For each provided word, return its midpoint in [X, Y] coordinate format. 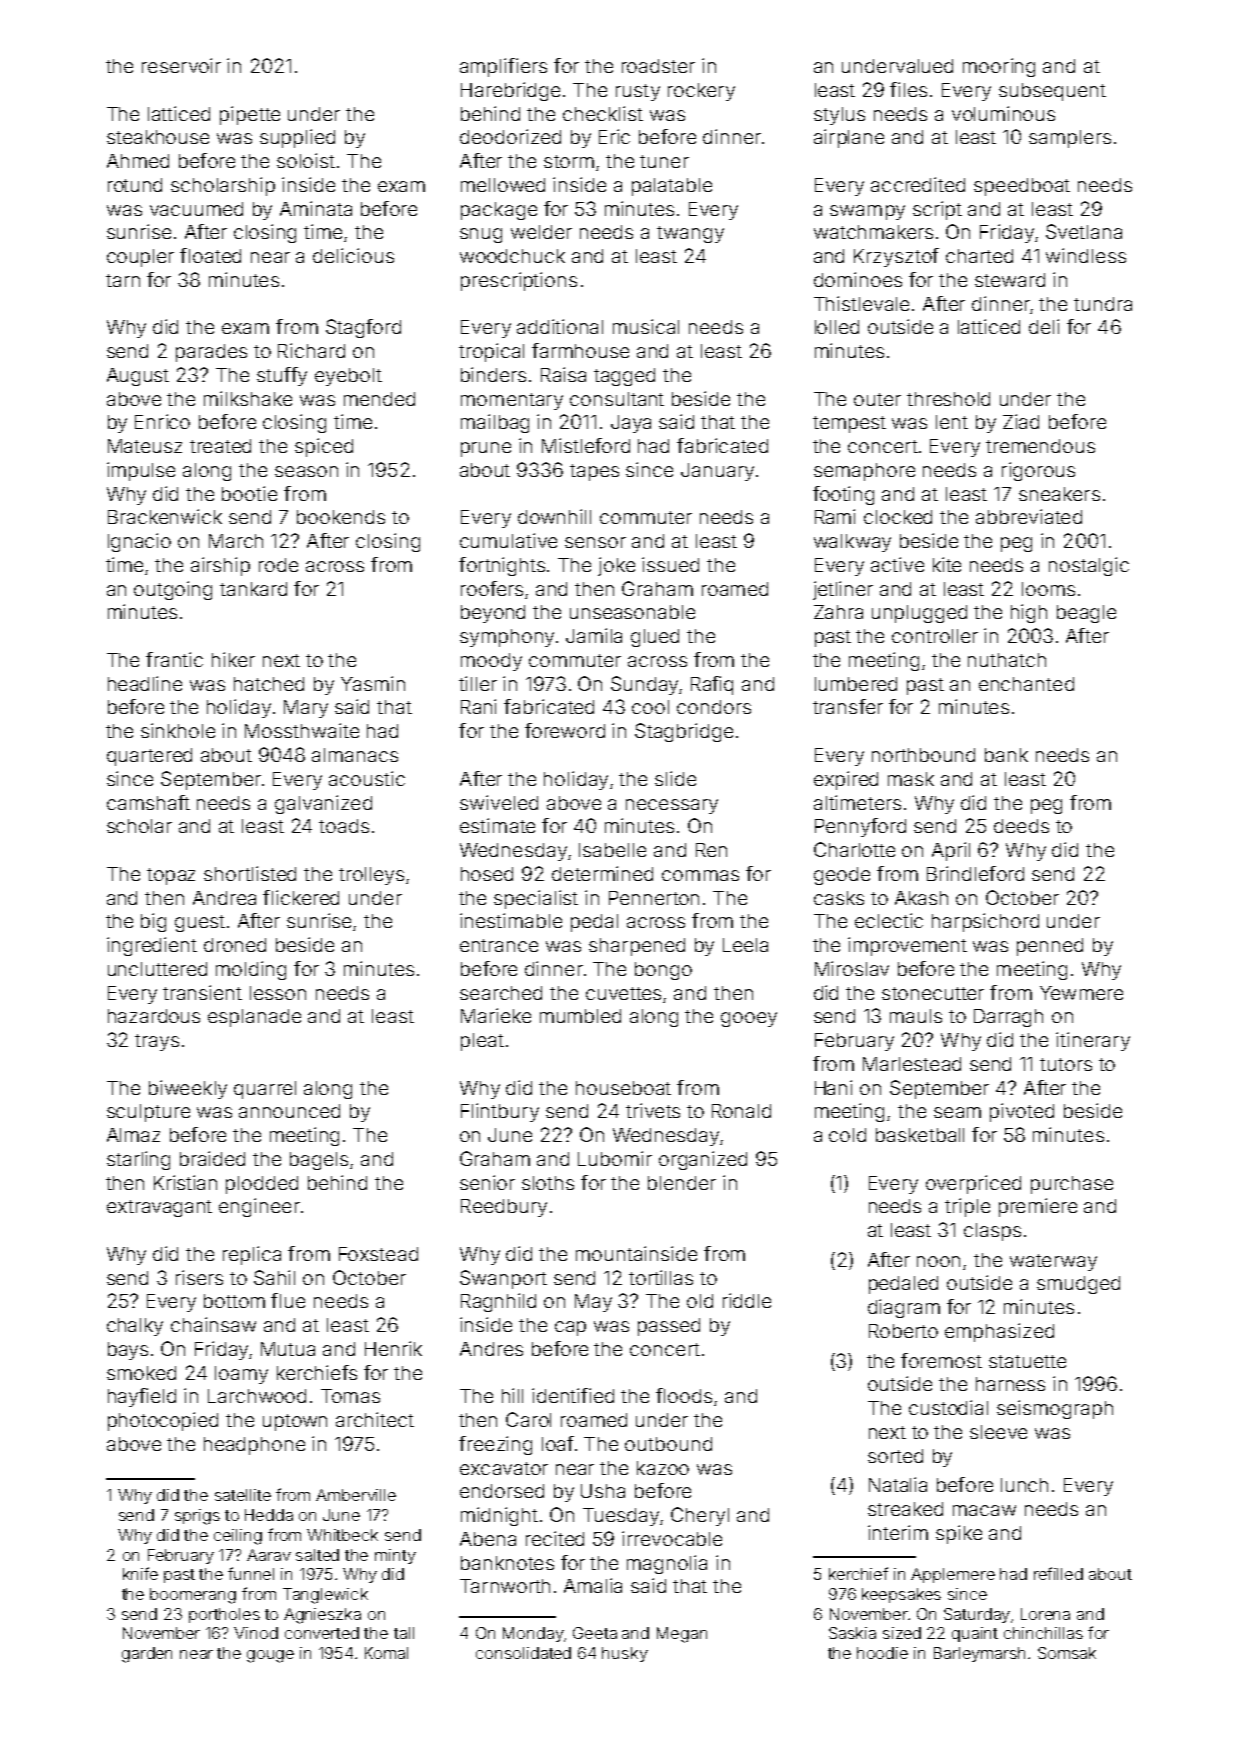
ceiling [238, 1537]
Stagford [363, 328]
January [717, 472]
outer [877, 399]
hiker [233, 659]
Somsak [1067, 1653]
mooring [999, 67]
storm [569, 161]
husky [625, 1654]
